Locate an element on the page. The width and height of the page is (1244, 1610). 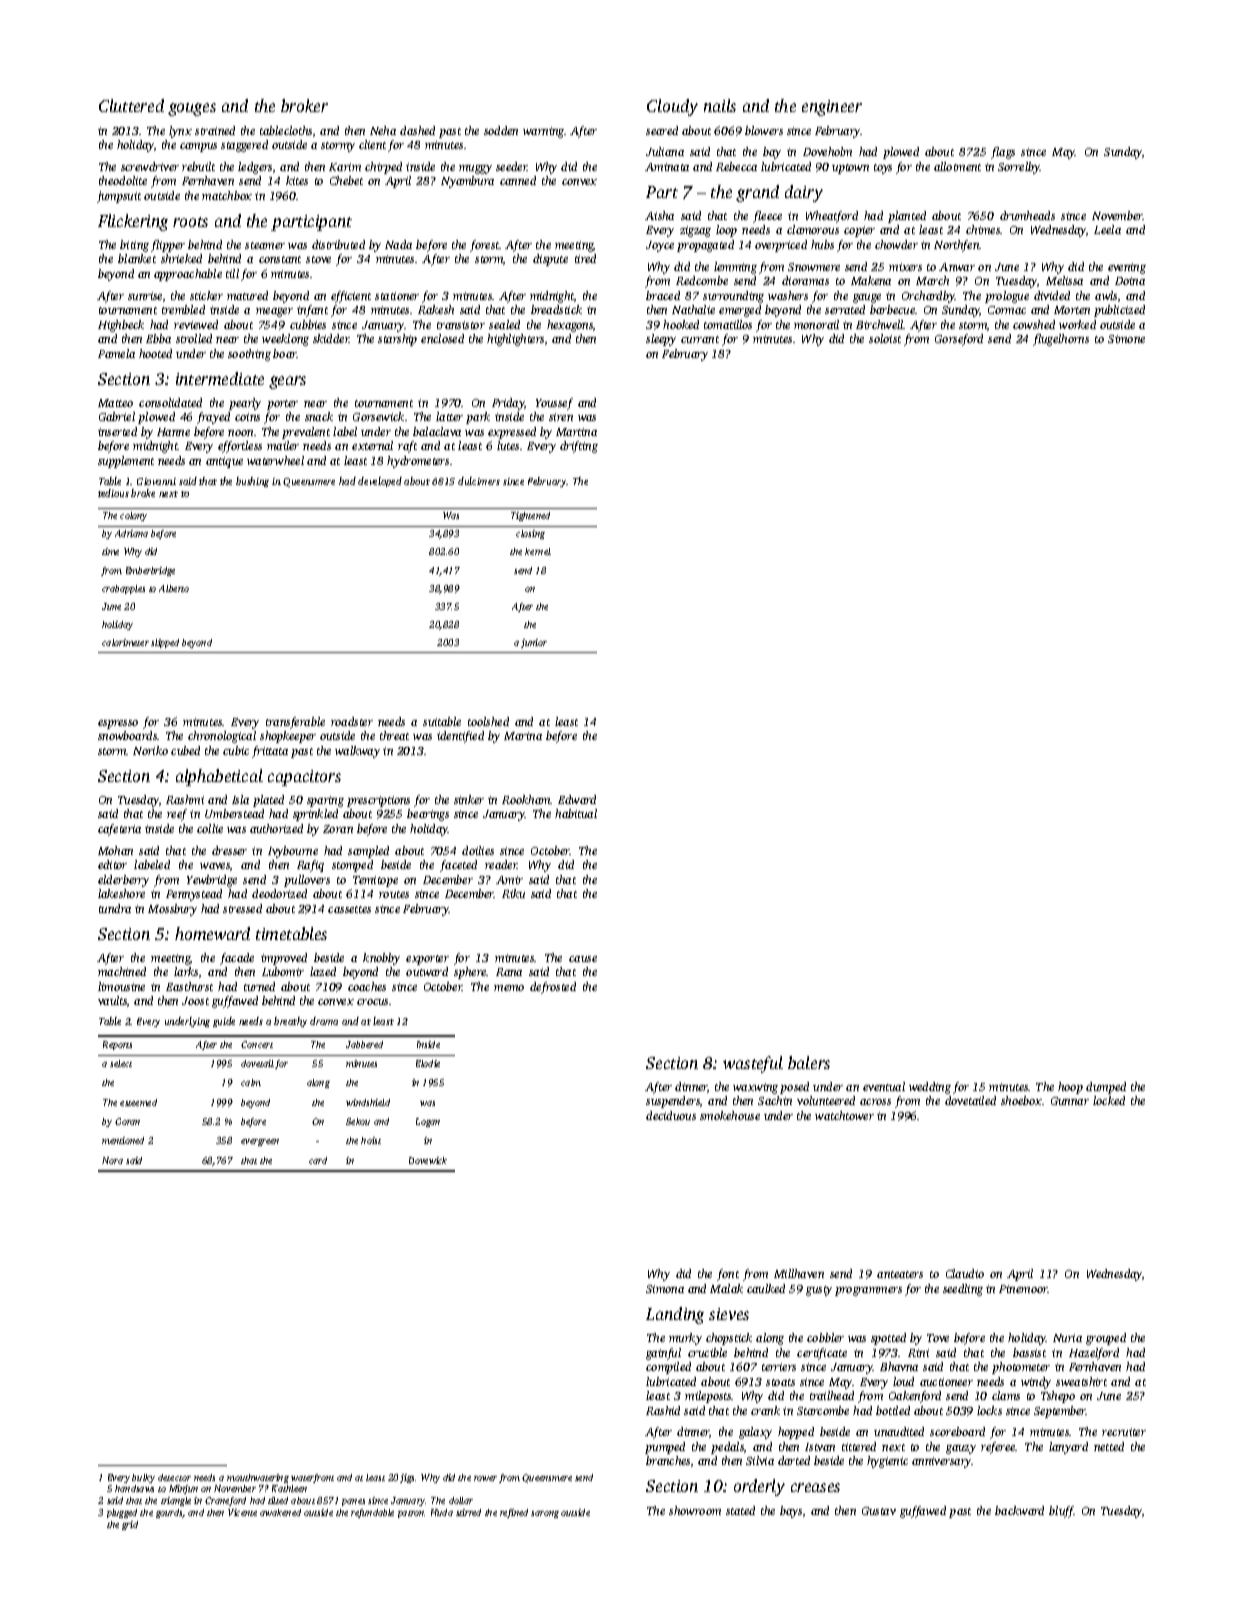
drifting is located at coordinates (579, 447).
